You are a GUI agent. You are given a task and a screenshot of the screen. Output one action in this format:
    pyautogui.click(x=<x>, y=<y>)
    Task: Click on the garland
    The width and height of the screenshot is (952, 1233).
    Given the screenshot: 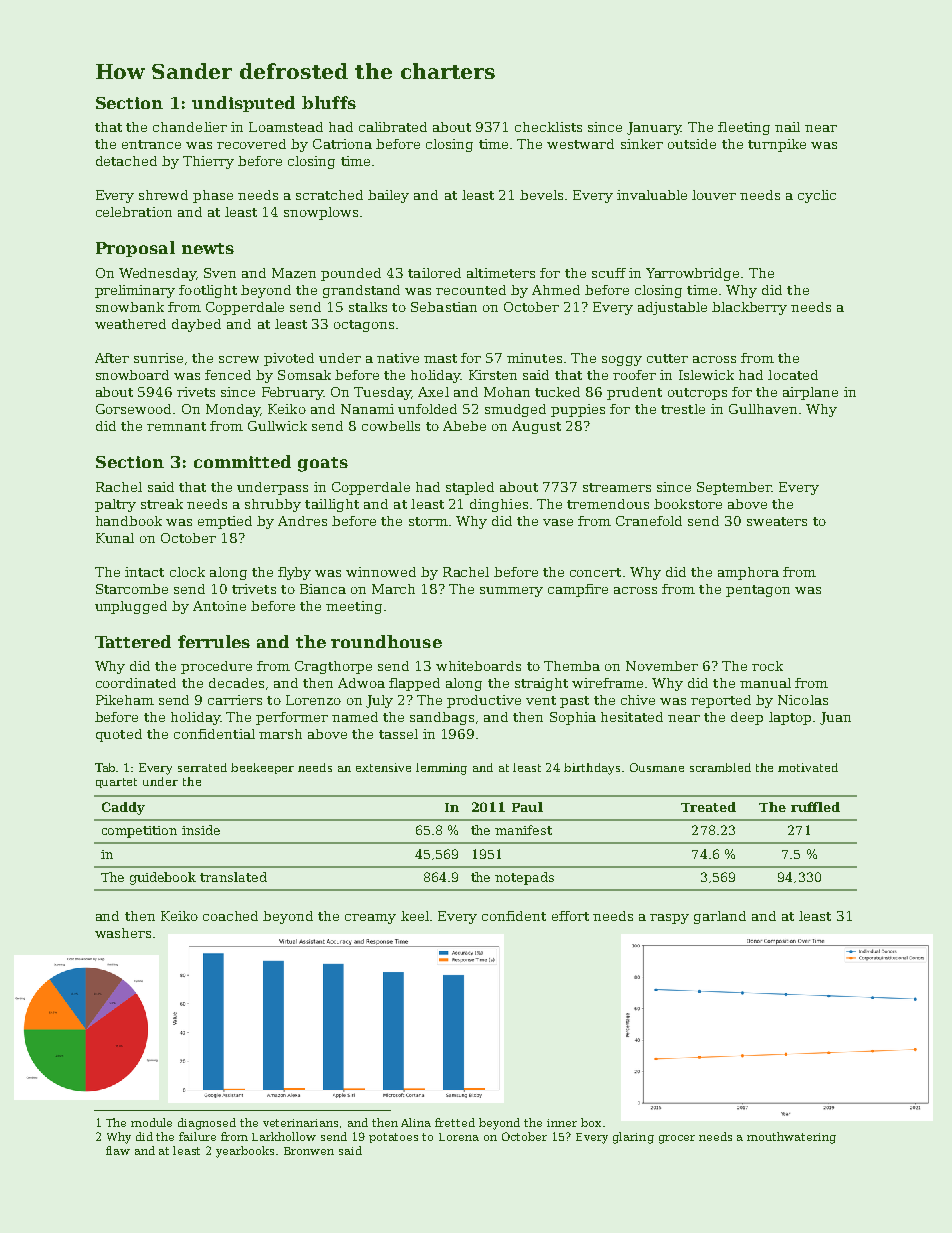 What is the action you would take?
    pyautogui.click(x=720, y=917)
